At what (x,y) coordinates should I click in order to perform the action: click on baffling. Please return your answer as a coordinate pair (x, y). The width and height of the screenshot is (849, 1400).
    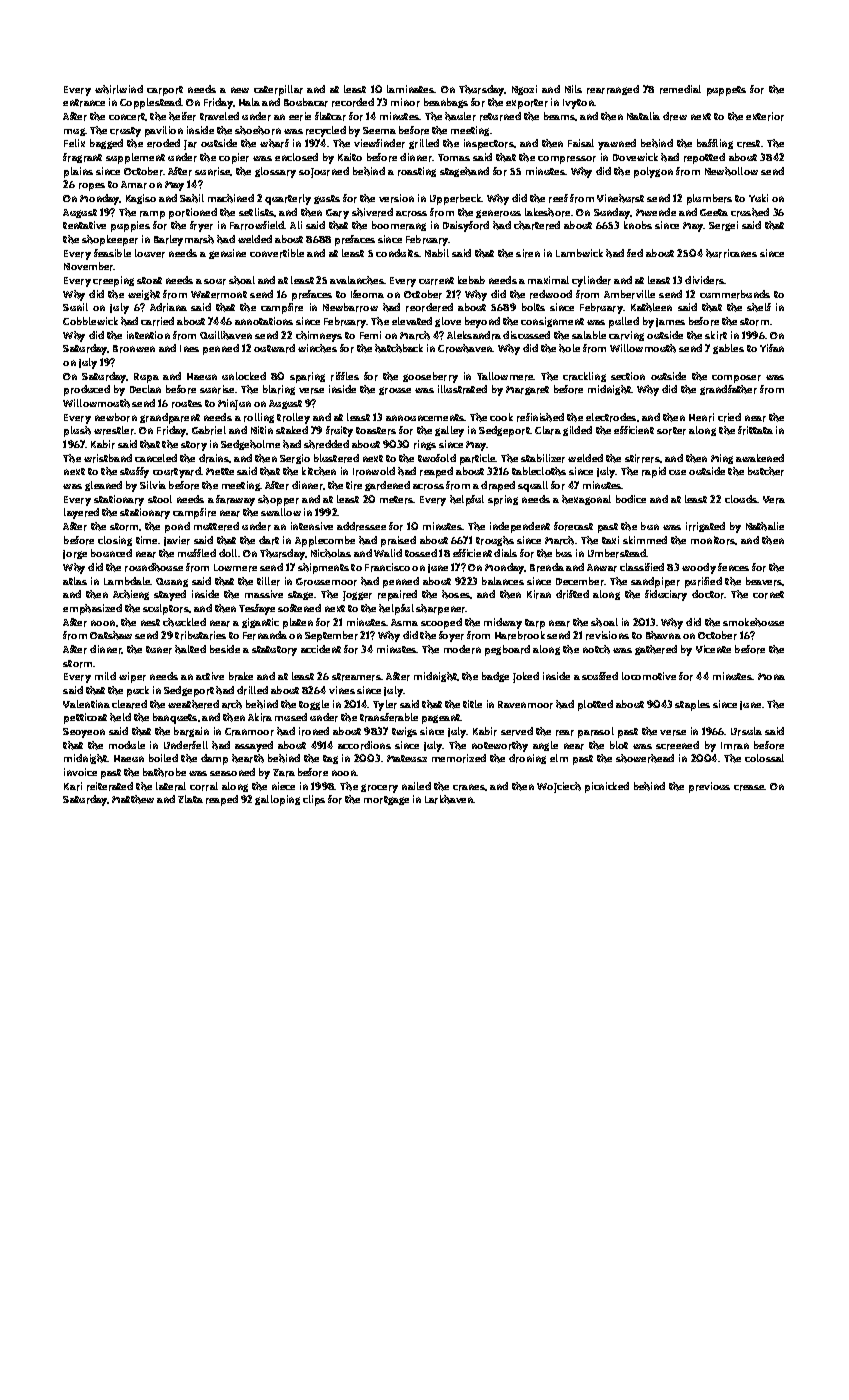
    Looking at the image, I should click on (715, 144).
